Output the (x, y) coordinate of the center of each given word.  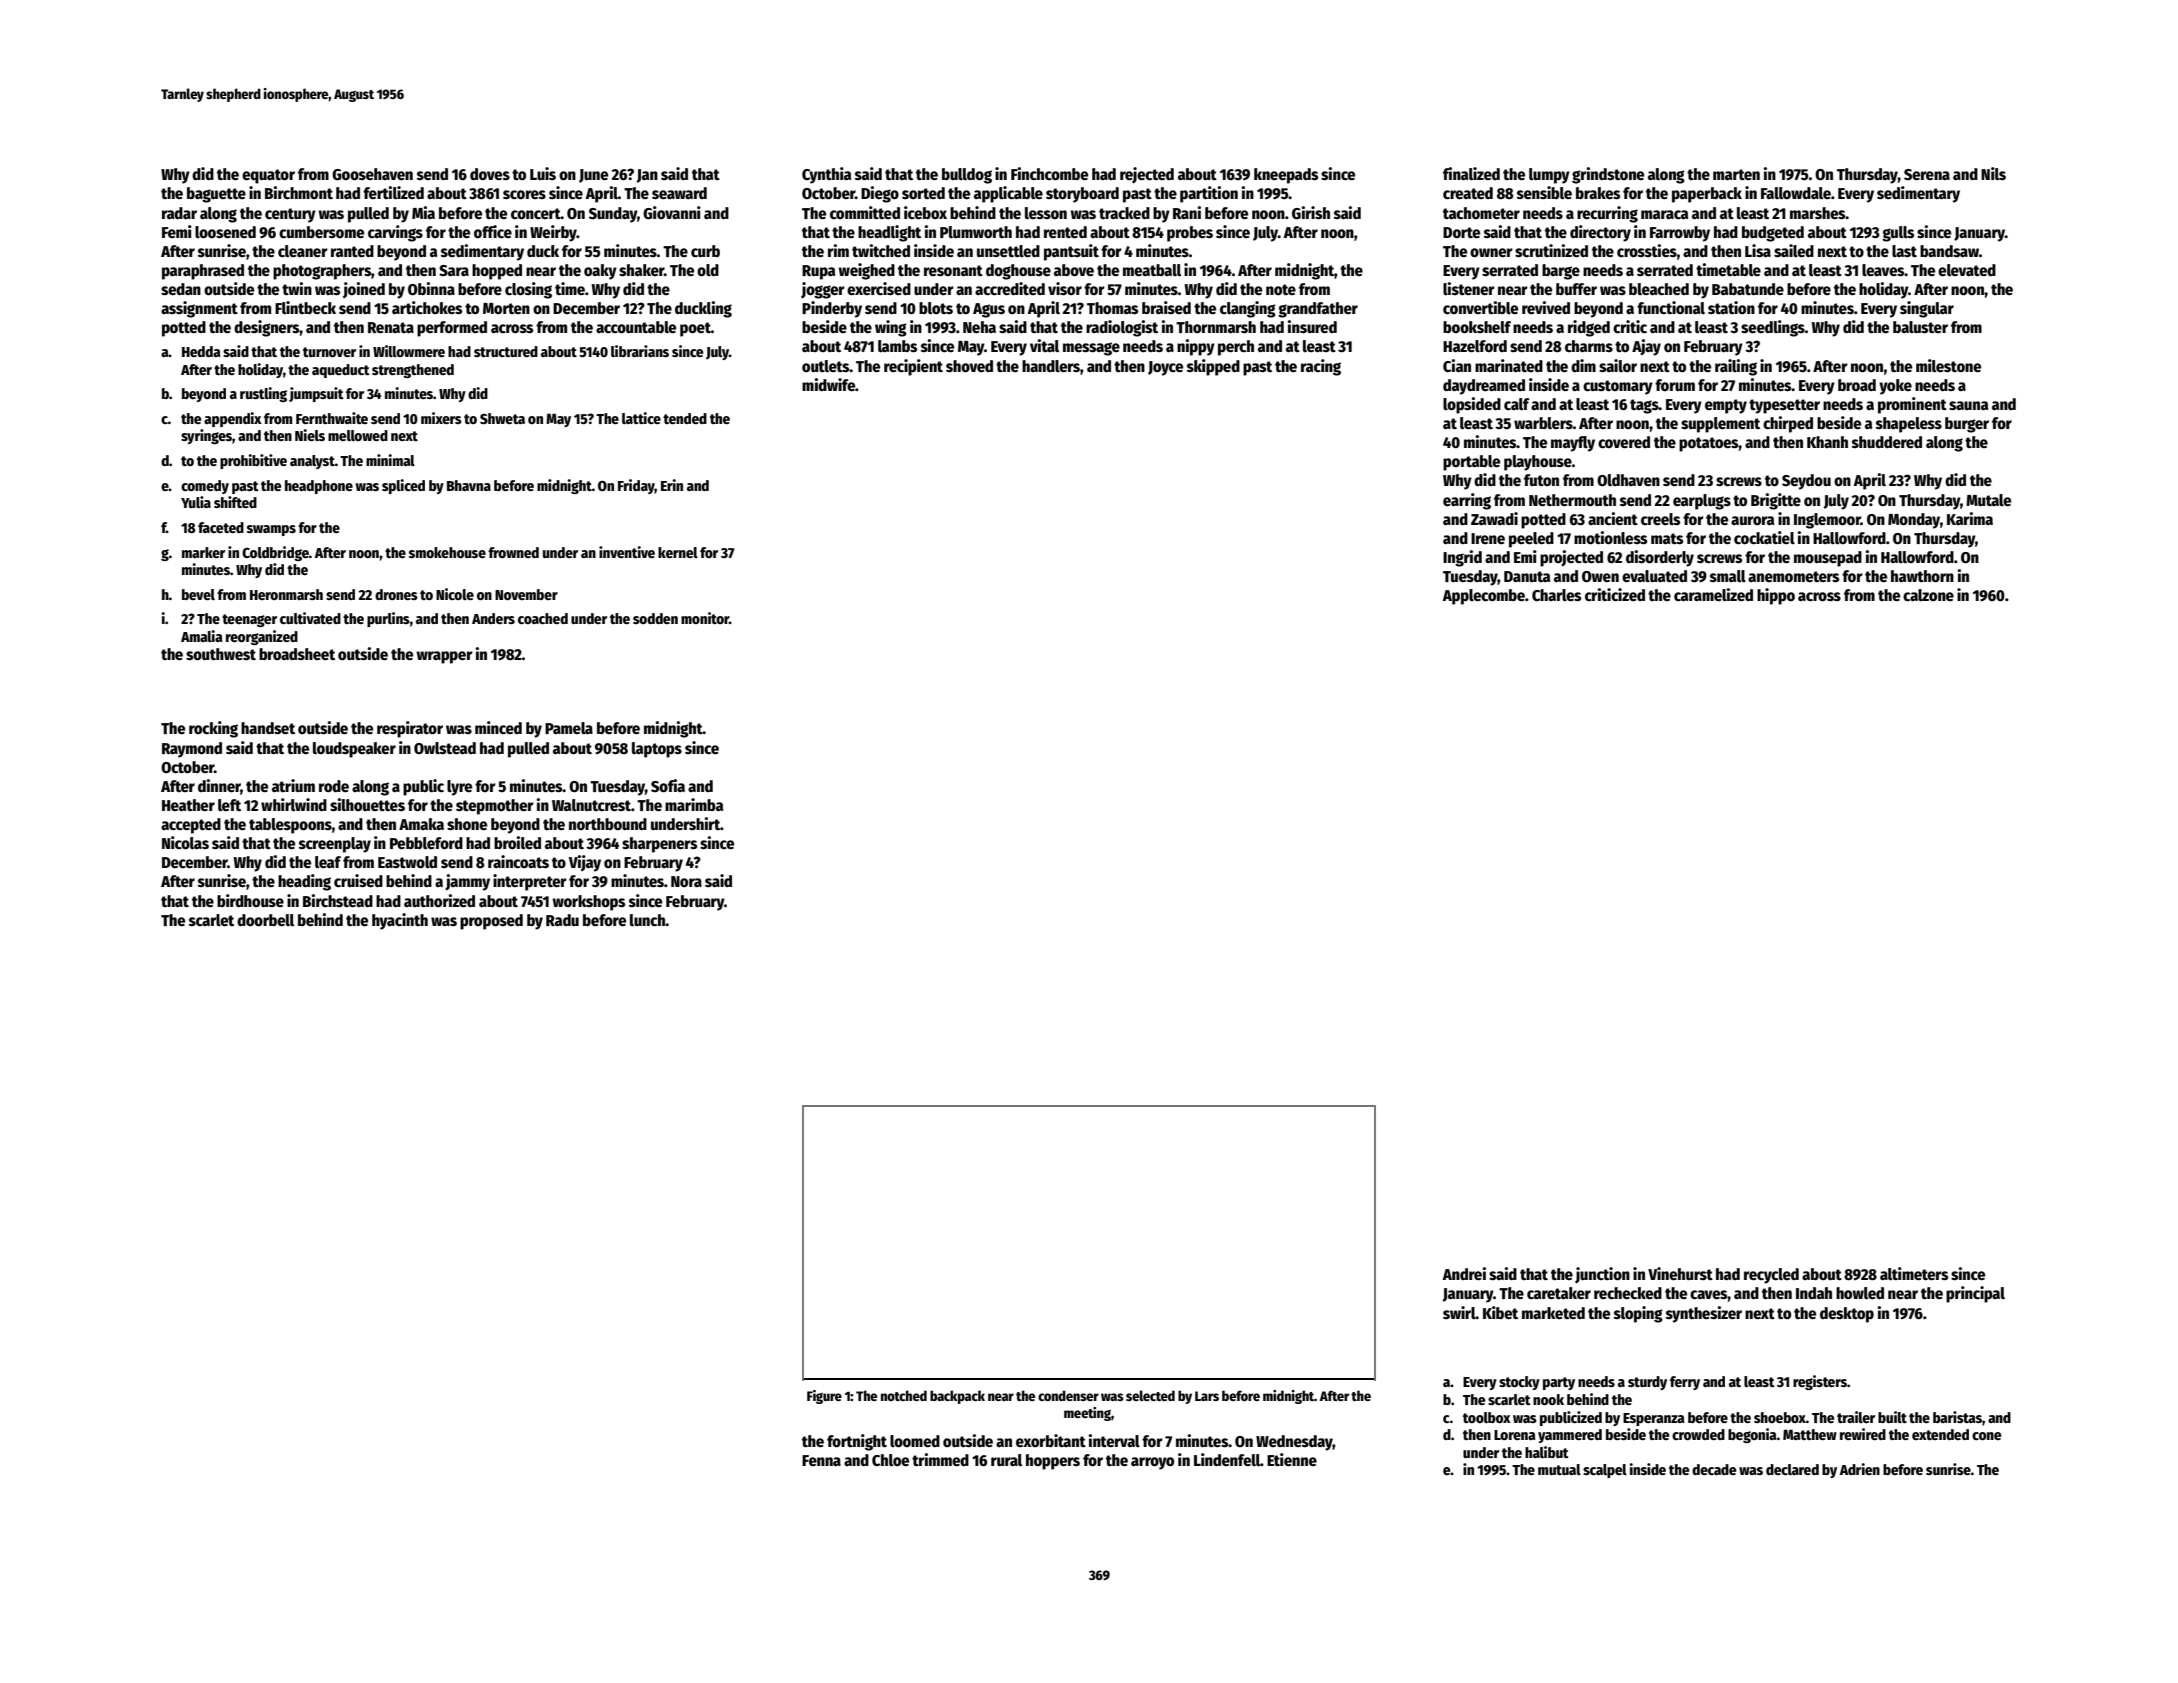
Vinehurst (1680, 1273)
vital (1044, 345)
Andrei (1464, 1273)
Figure (824, 1397)
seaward (679, 193)
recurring (1607, 214)
